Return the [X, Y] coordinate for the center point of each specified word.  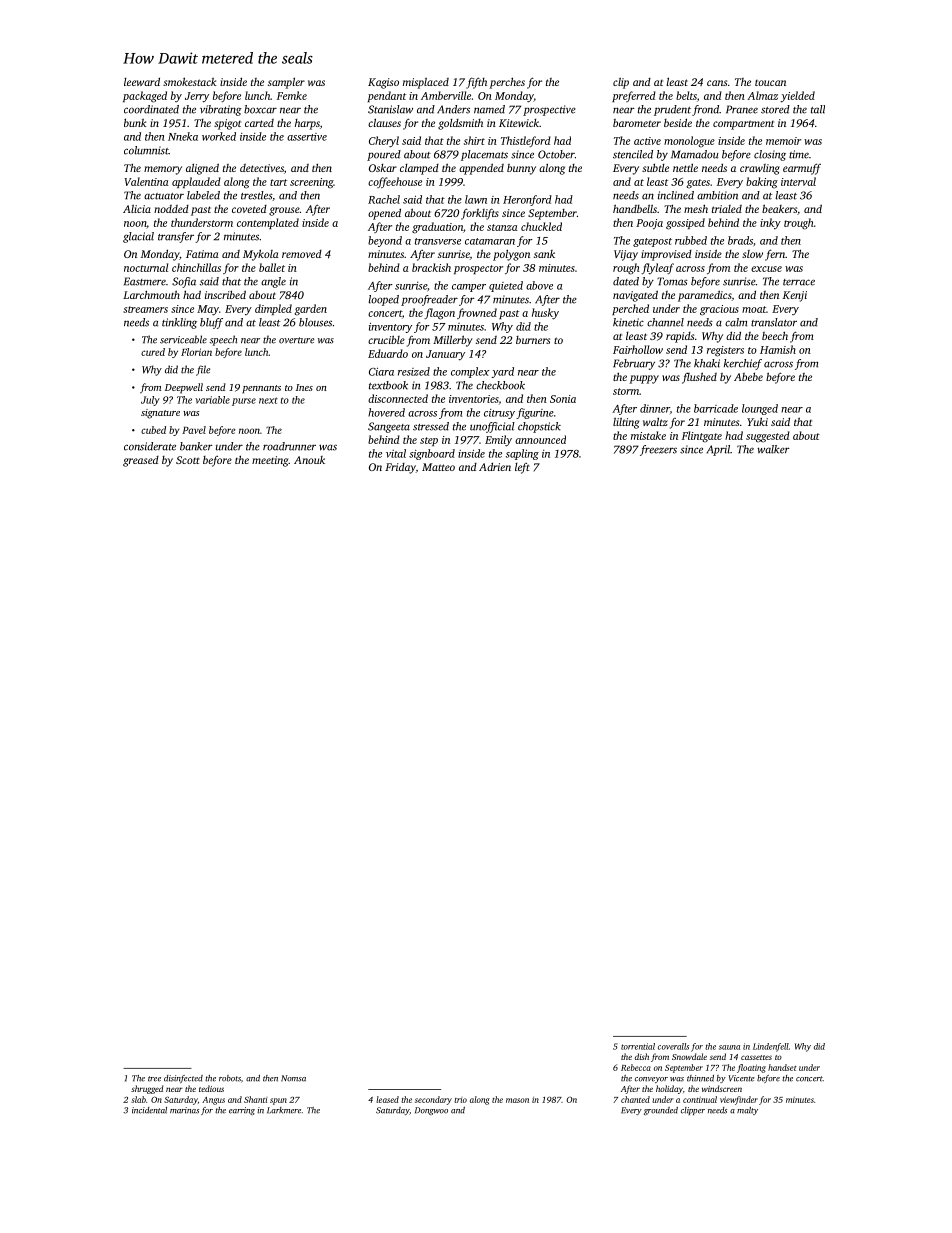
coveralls [673, 1046]
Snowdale [689, 1056]
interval [798, 181]
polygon [511, 255]
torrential [638, 1046]
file [203, 370]
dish [642, 1056]
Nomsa [293, 1078]
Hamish [778, 349]
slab [138, 1099]
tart [278, 182]
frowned [477, 313]
